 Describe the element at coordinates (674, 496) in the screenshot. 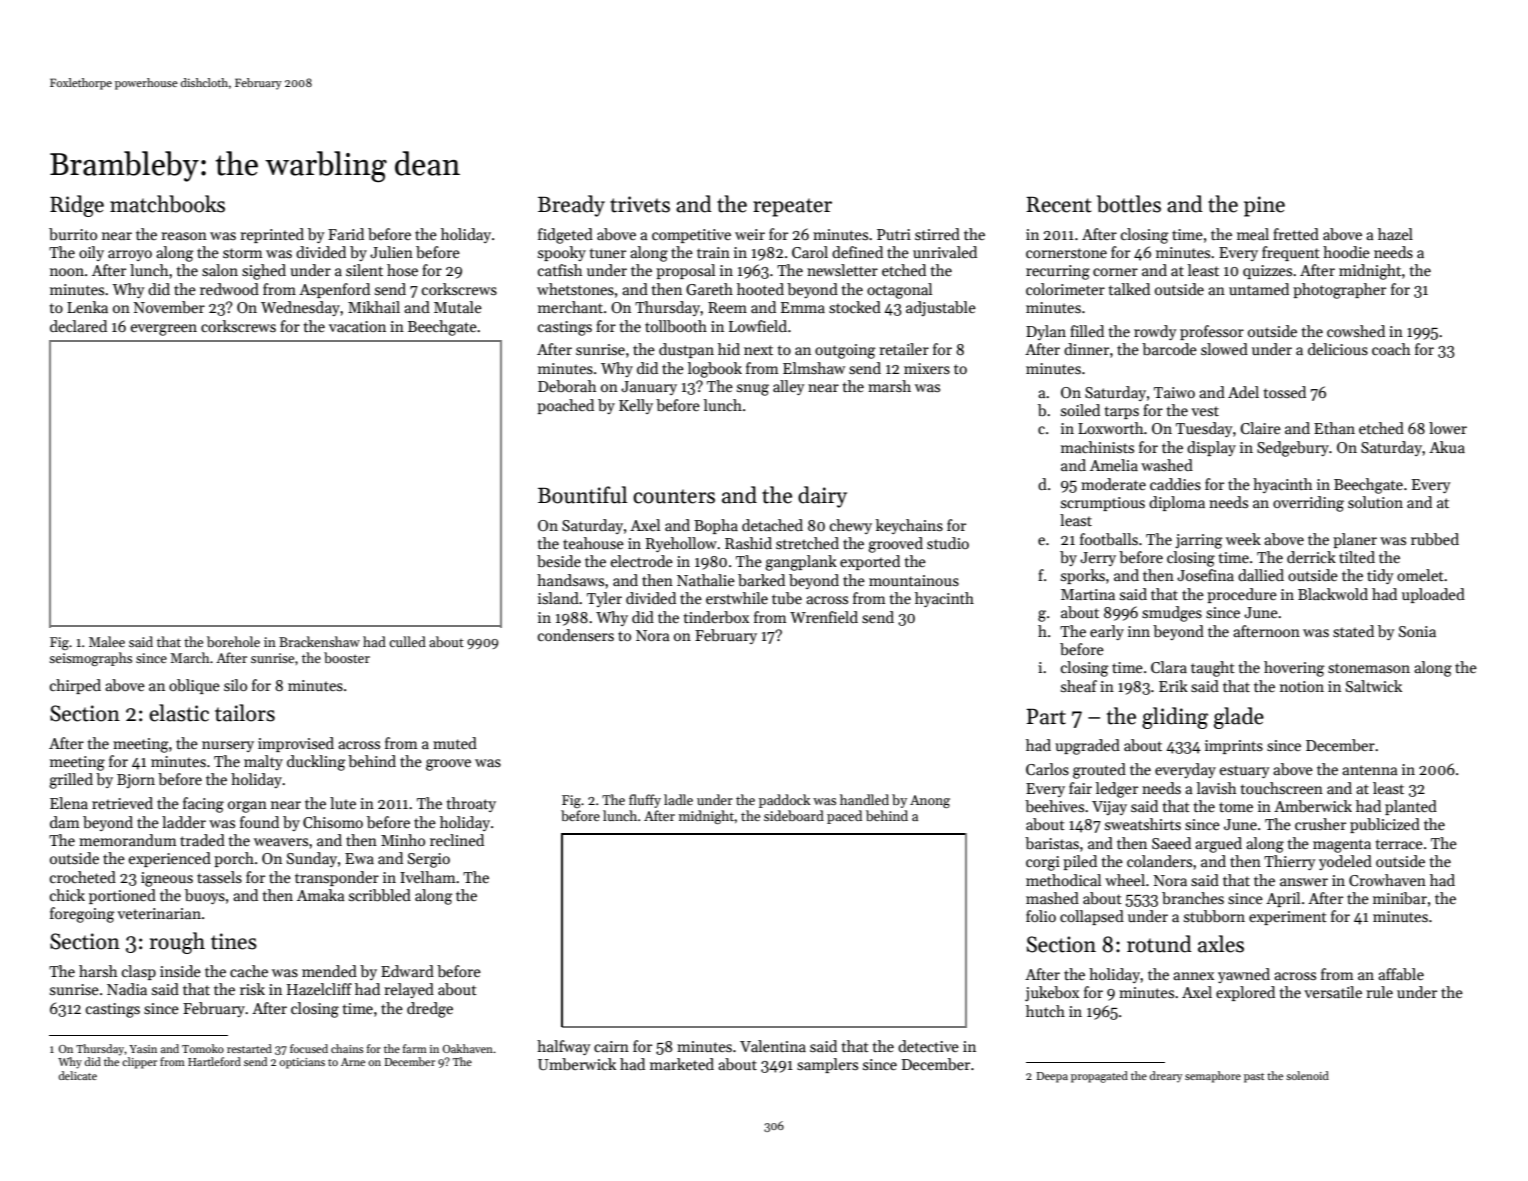

I see `counters` at that location.
